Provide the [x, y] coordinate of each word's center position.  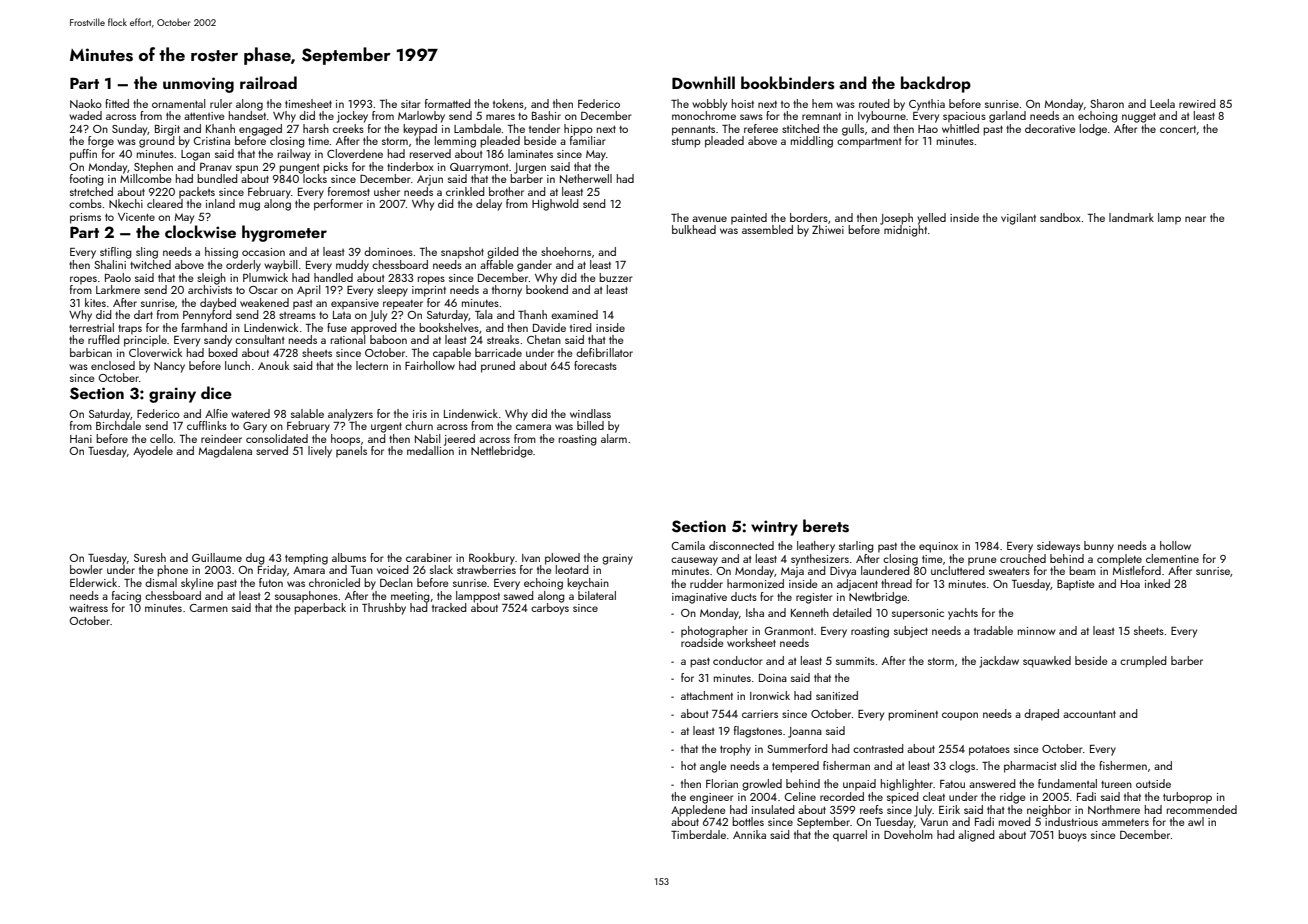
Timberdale [698, 834]
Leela [1162, 103]
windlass [590, 413]
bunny [1099, 547]
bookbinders [787, 83]
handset [247, 115]
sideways [1058, 547]
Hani [81, 439]
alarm [614, 438]
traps [130, 330]
